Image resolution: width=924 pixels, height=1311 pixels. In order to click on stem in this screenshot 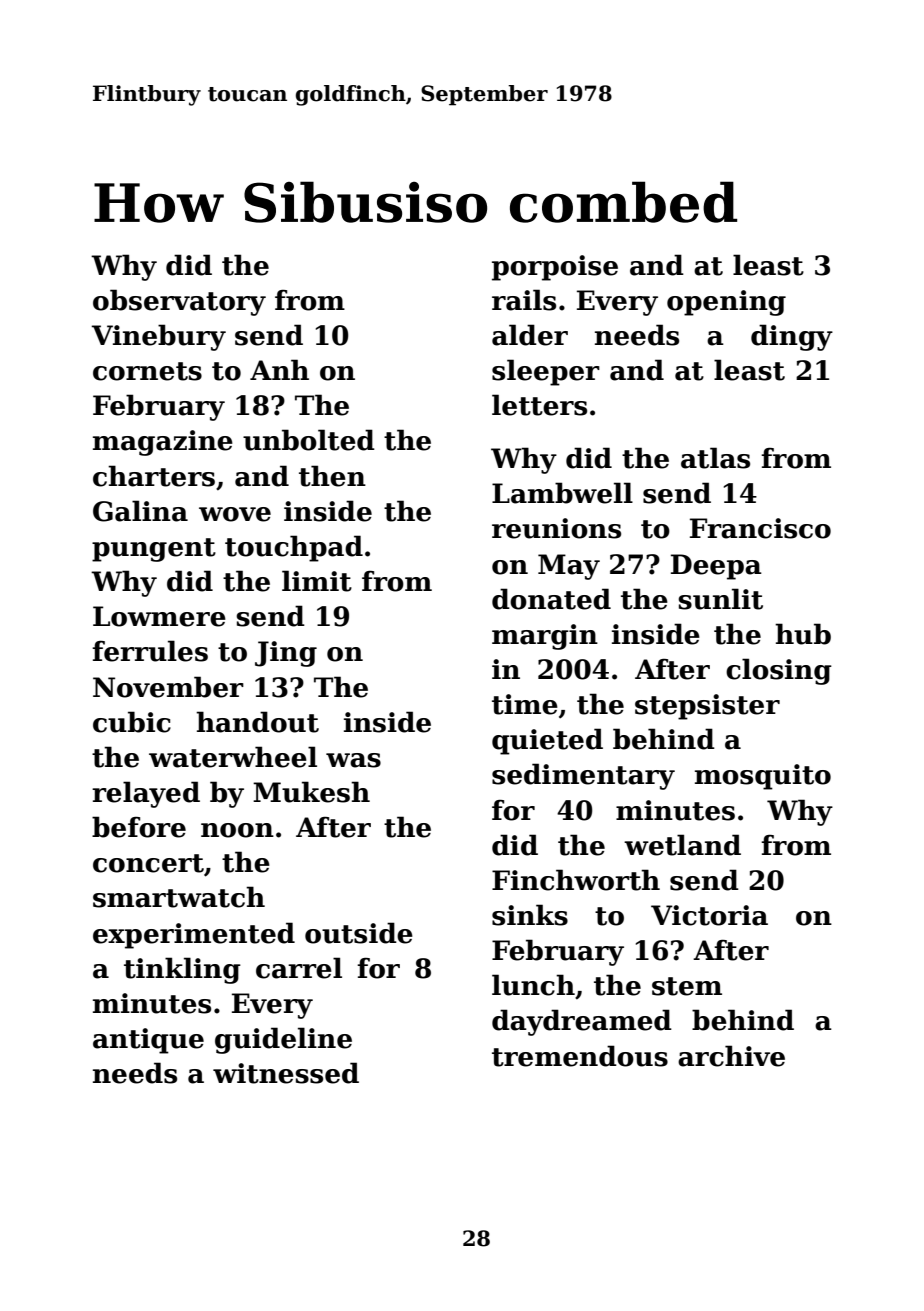, I will do `click(687, 986)`.
